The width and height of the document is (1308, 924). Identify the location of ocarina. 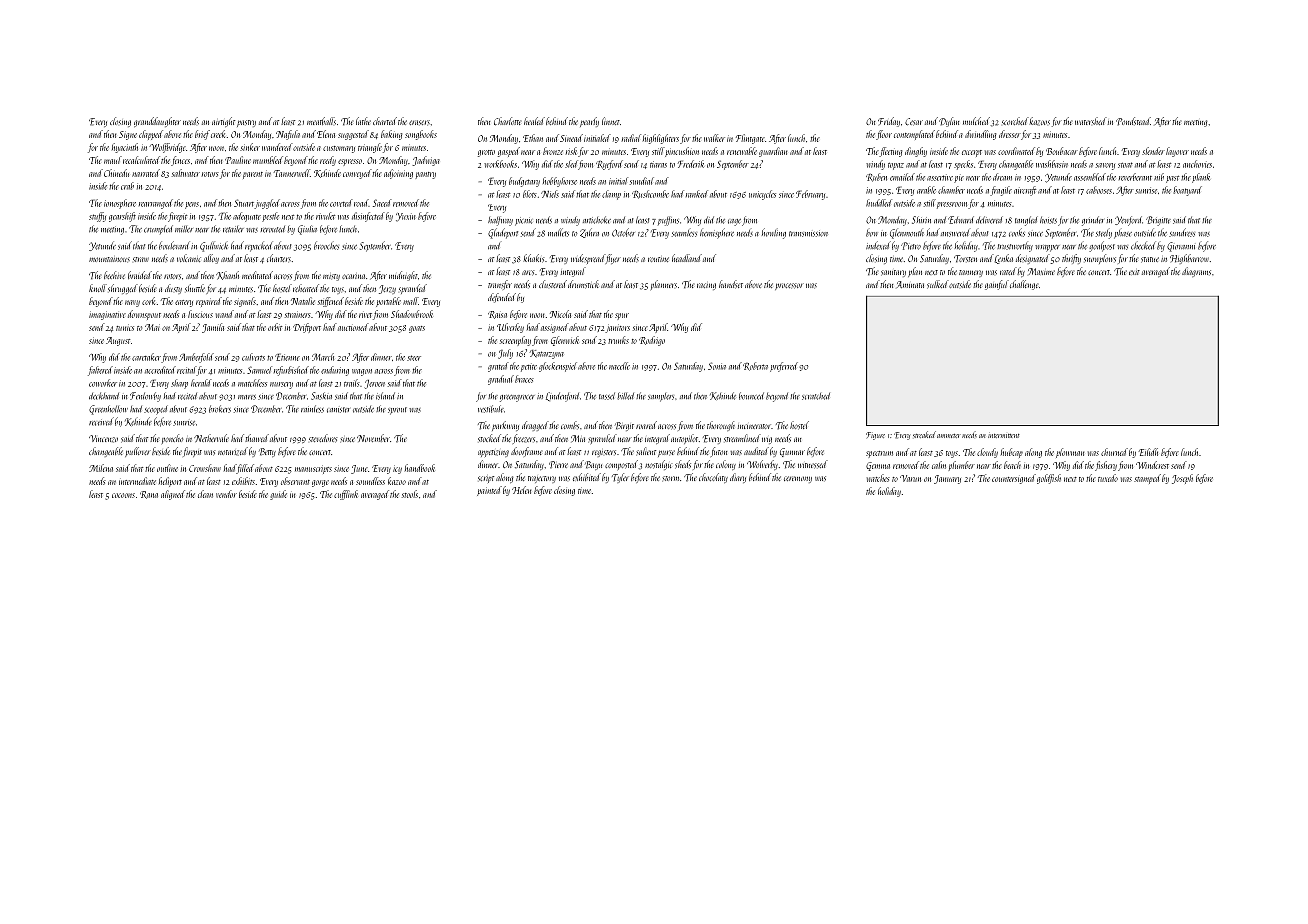
(353, 276).
